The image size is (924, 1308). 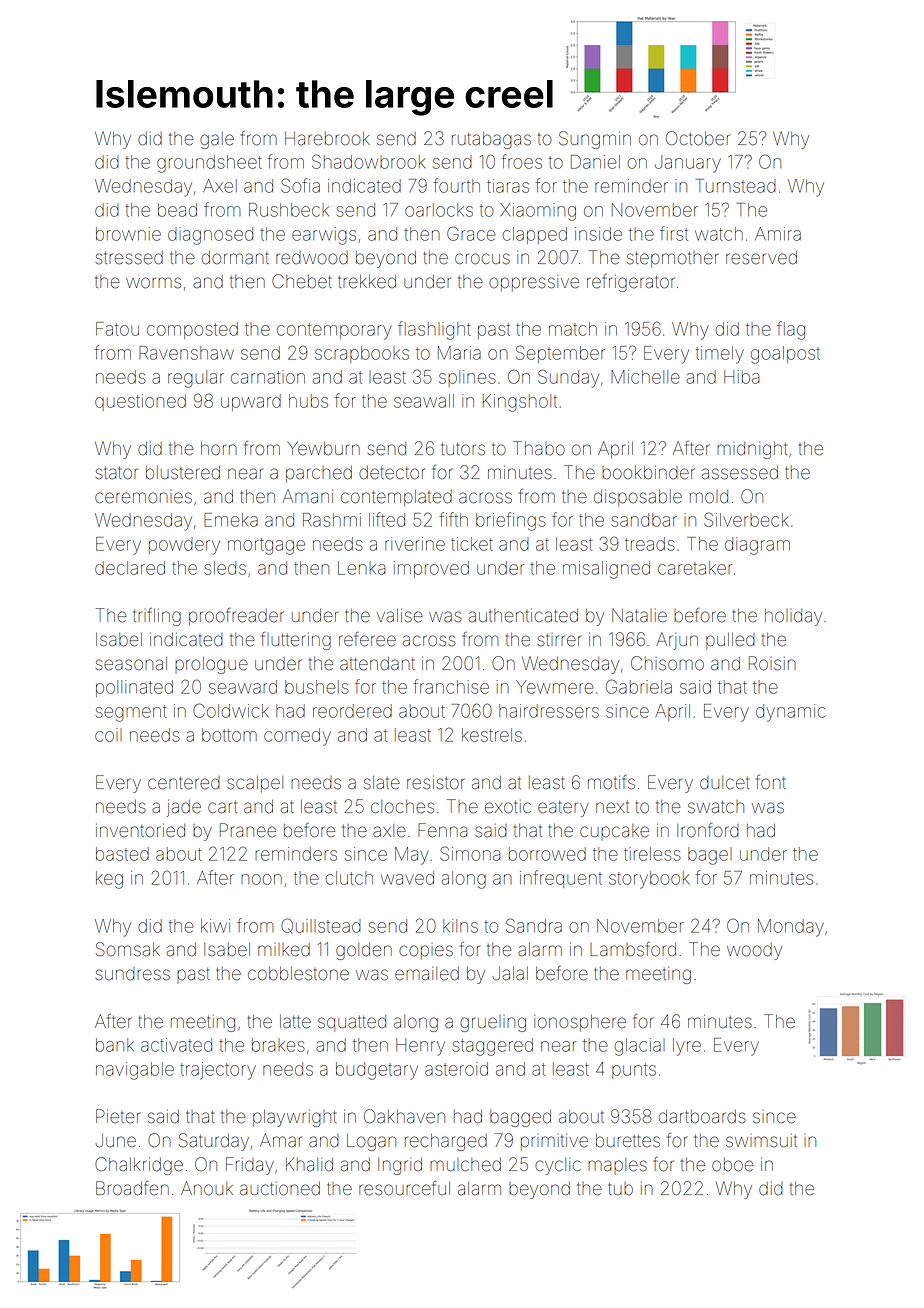 I want to click on Broadfen, so click(x=132, y=1188).
